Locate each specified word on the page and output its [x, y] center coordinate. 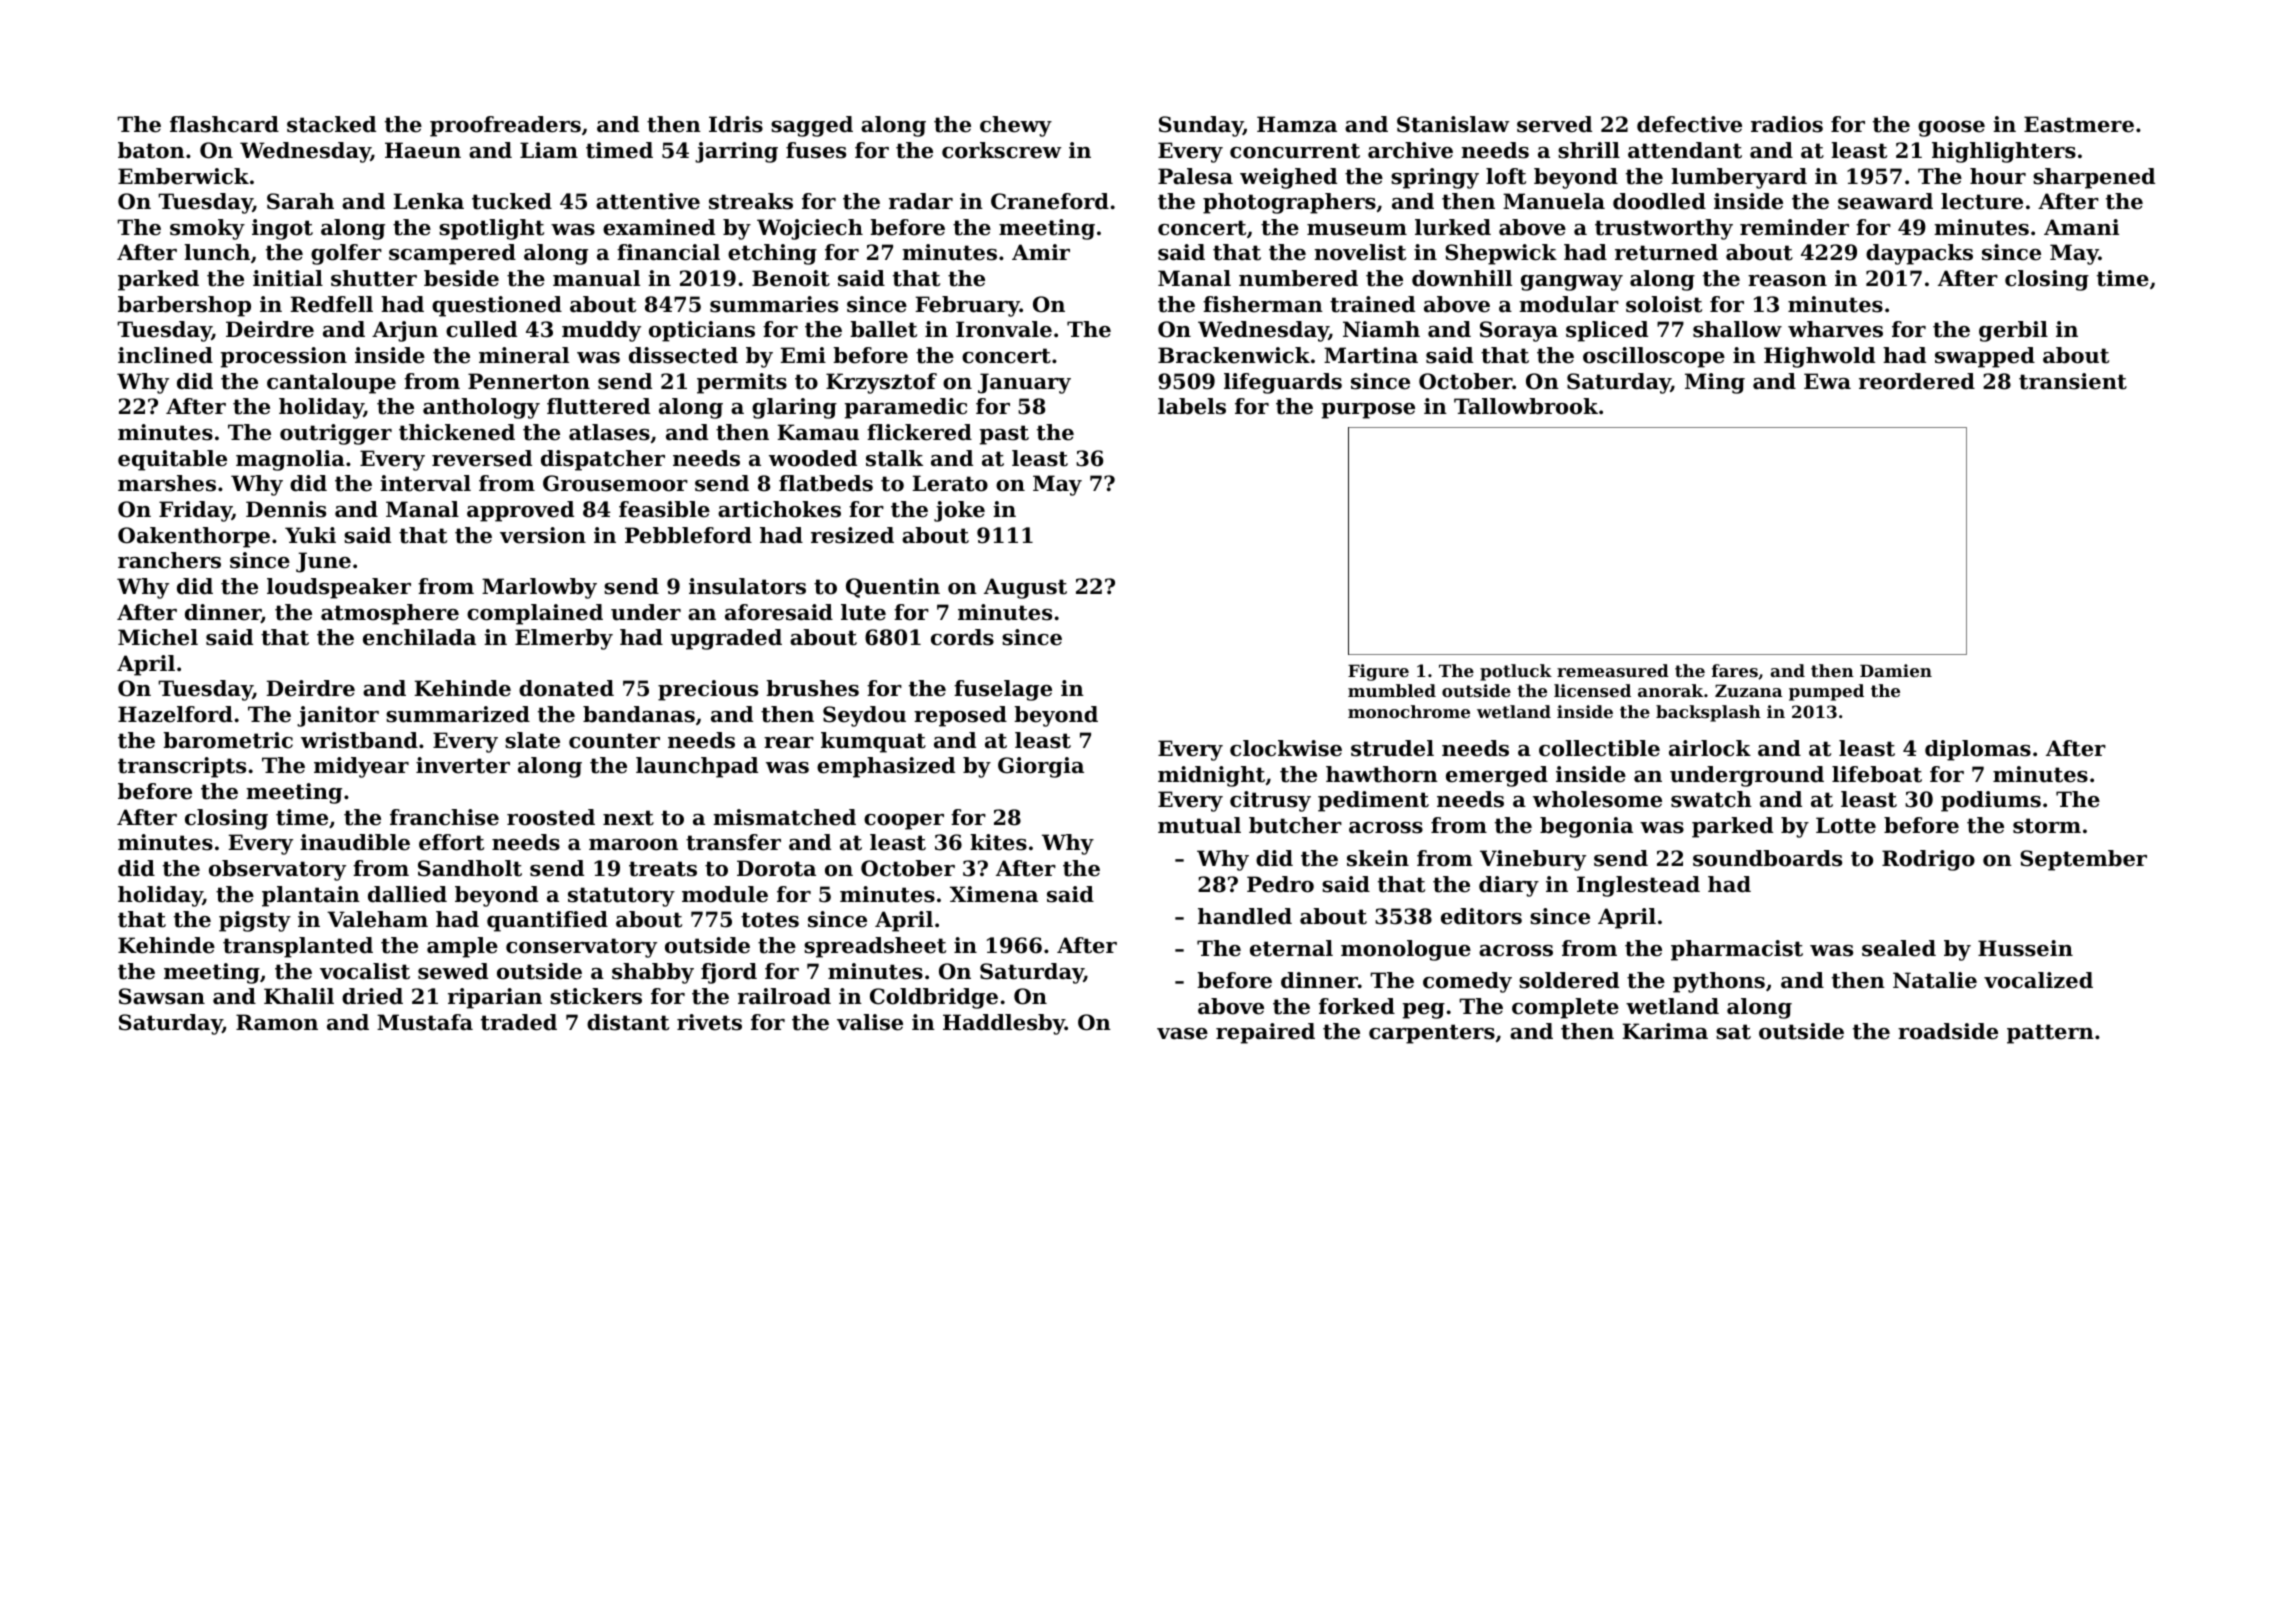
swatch [1711, 799]
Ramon [277, 1022]
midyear [361, 767]
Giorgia [1041, 767]
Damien [1896, 670]
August [1025, 588]
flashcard [224, 124]
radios [1787, 124]
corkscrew [1001, 150]
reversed [482, 458]
